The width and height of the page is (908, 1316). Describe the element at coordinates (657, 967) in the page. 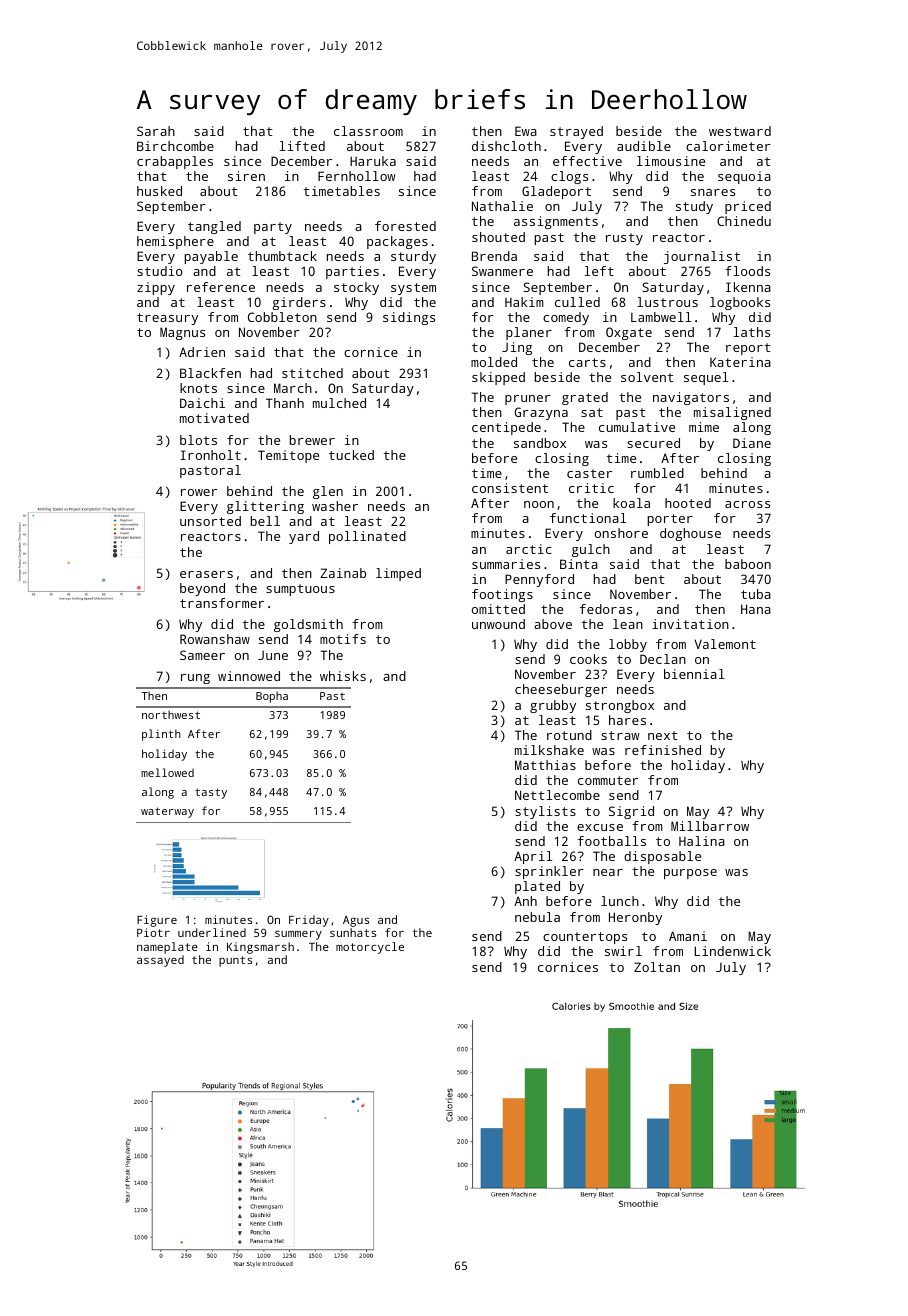

I see `Zoltan` at that location.
